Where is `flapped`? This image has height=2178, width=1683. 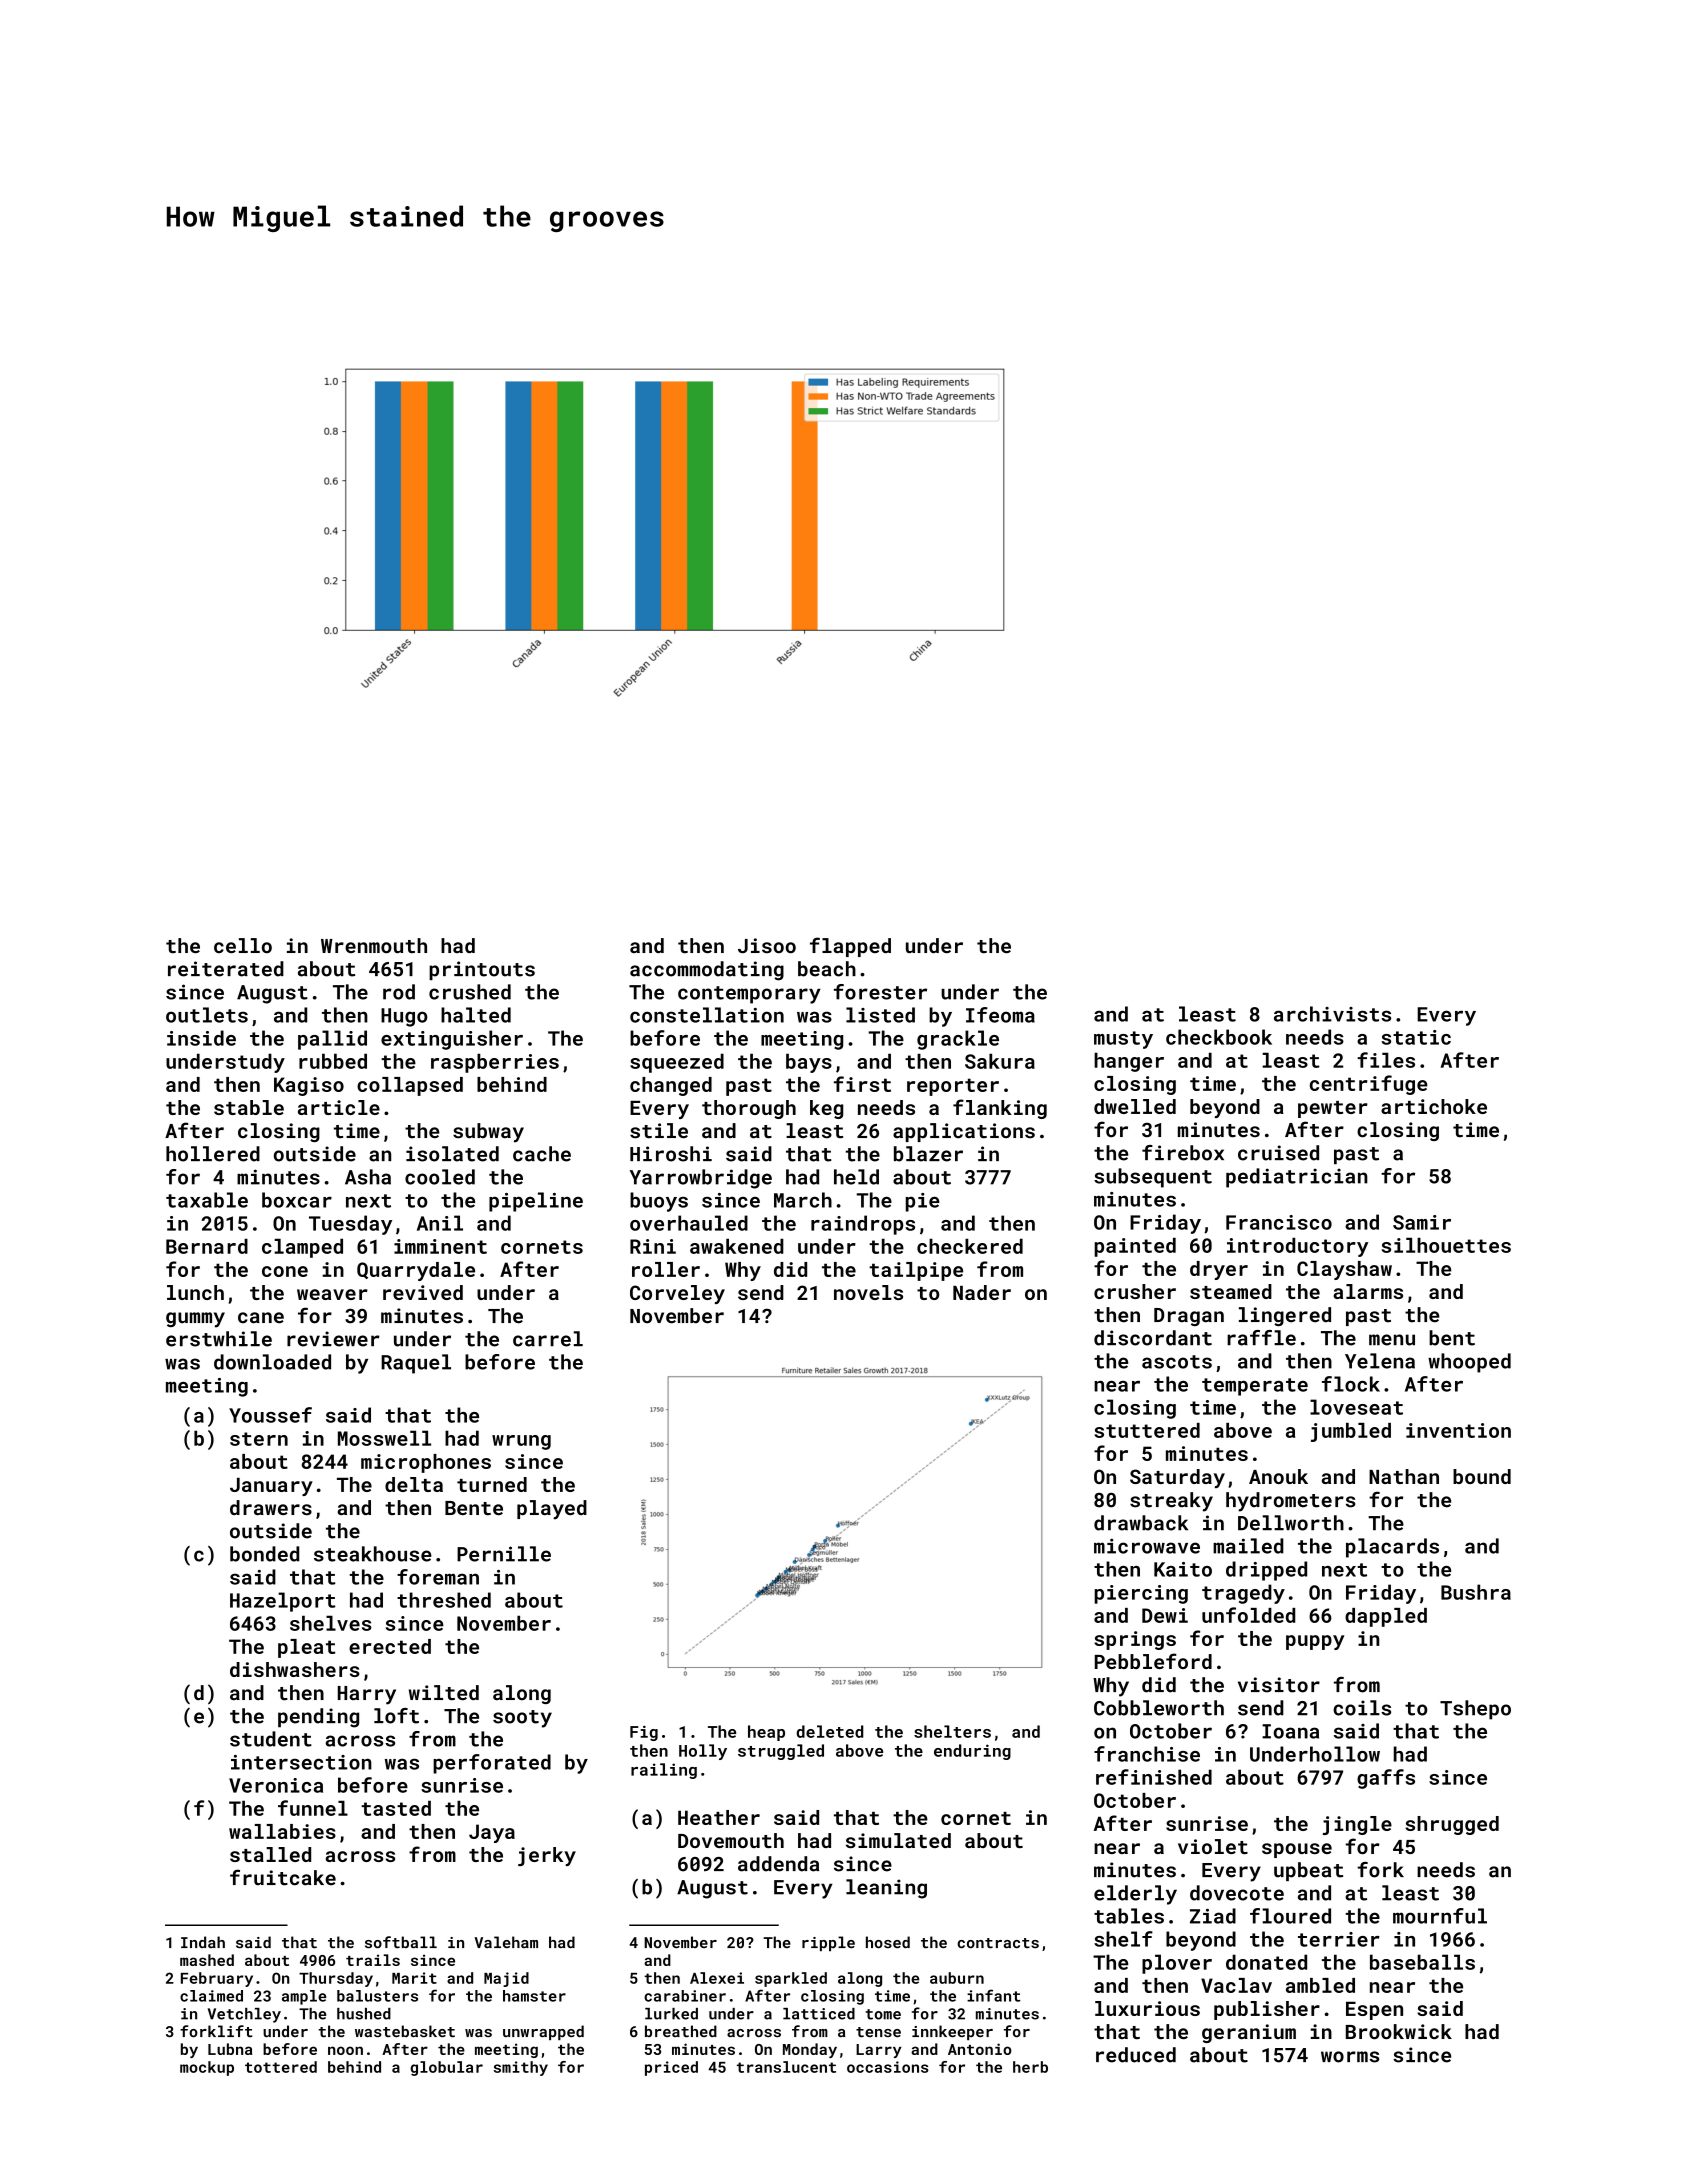
flapped is located at coordinates (850, 947).
